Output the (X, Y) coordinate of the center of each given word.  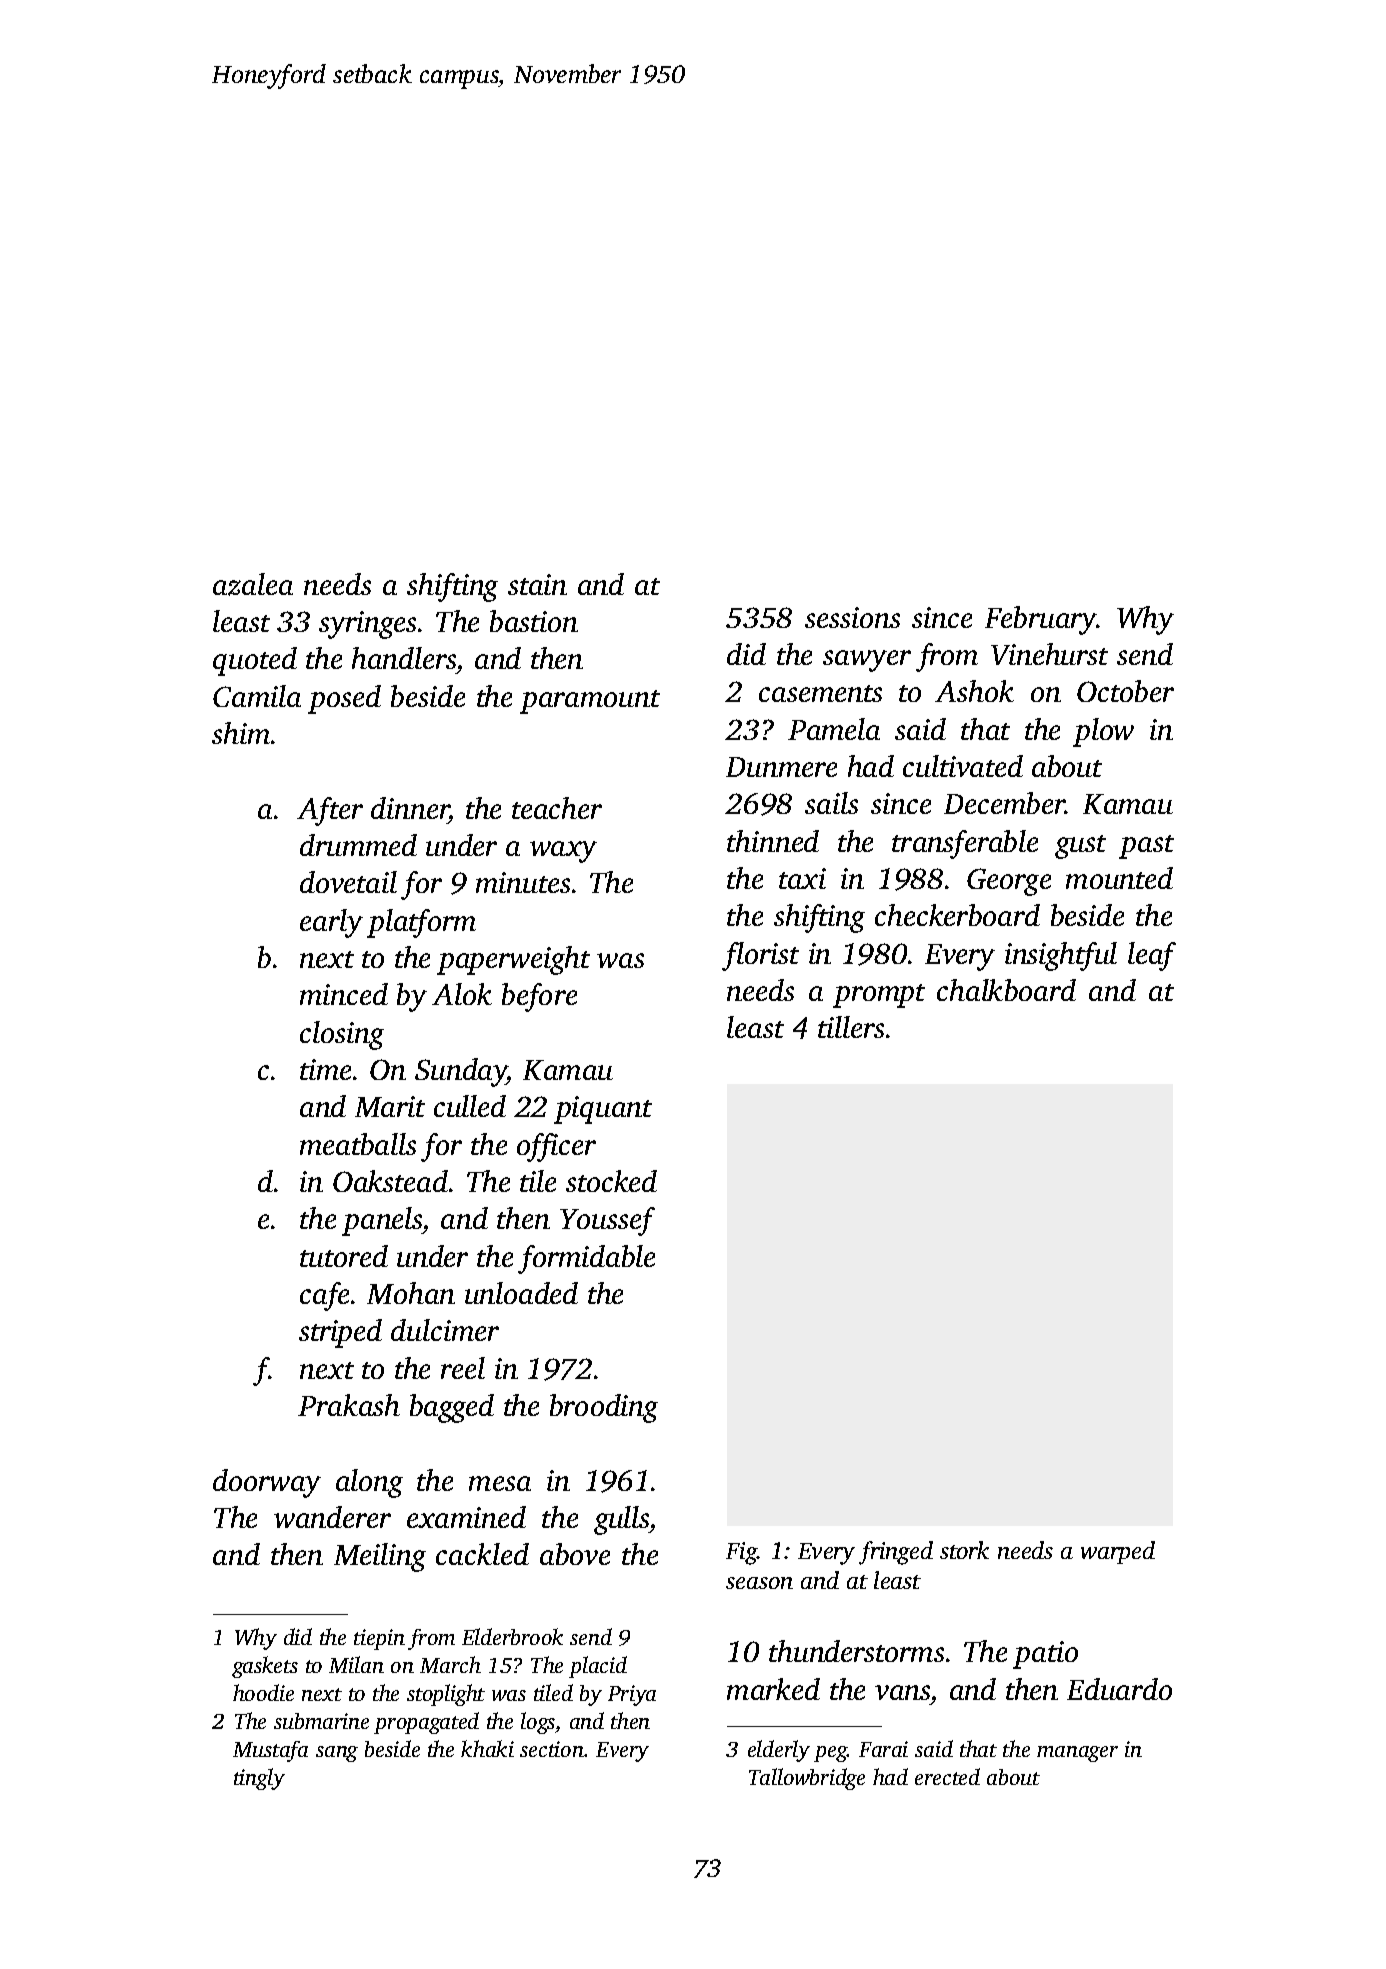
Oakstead (390, 1181)
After (330, 811)
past (1146, 847)
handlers (404, 658)
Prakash (349, 1405)
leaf (1152, 956)
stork (964, 1550)
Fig (742, 1553)
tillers (851, 1027)
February (1041, 620)
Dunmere (781, 767)
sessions (852, 617)
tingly (259, 1779)
